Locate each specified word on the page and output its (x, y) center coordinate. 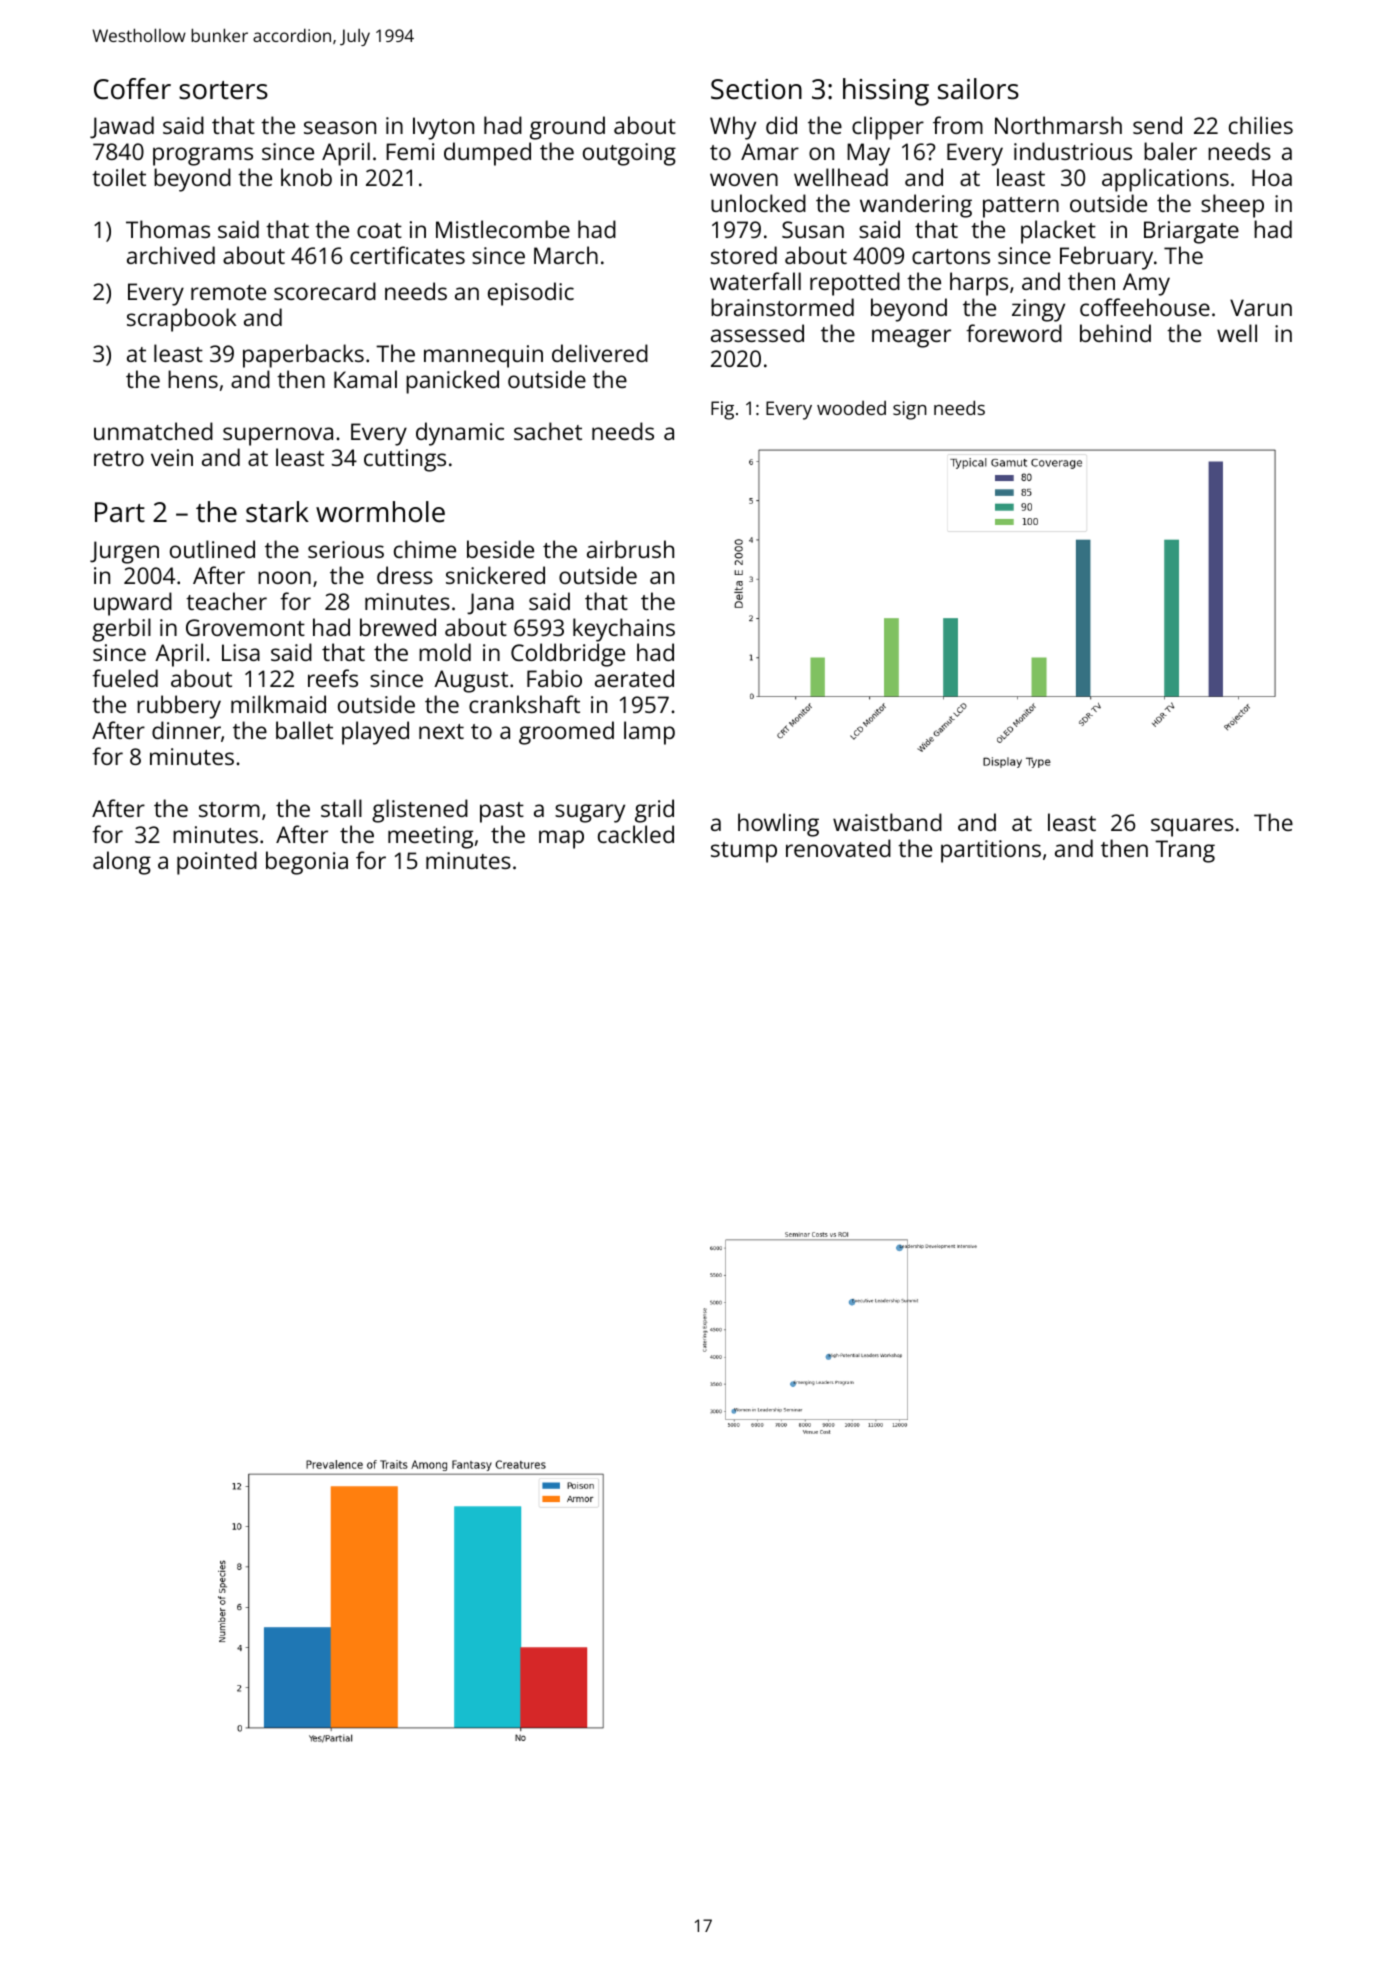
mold (445, 652)
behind (1115, 333)
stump (744, 852)
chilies (1261, 125)
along (122, 863)
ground (567, 128)
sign (910, 410)
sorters (223, 90)
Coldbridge (568, 655)
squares (1192, 827)
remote (228, 292)
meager (911, 338)
